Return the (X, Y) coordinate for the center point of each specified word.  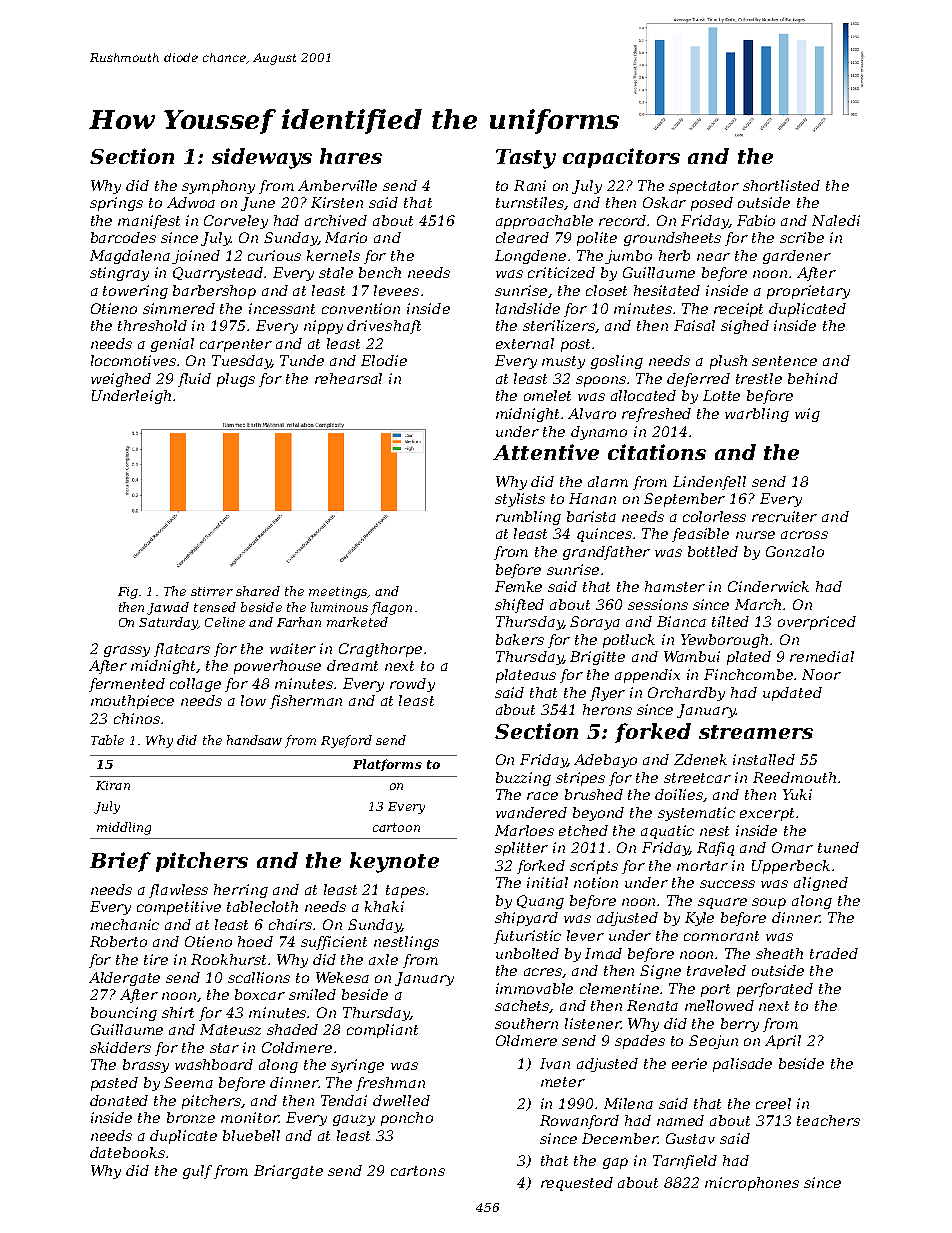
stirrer (212, 591)
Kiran (113, 785)
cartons (418, 1171)
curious (274, 255)
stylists (520, 500)
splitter (521, 849)
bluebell (251, 1135)
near (713, 257)
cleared (522, 237)
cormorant (721, 936)
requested (577, 1184)
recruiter (784, 516)
